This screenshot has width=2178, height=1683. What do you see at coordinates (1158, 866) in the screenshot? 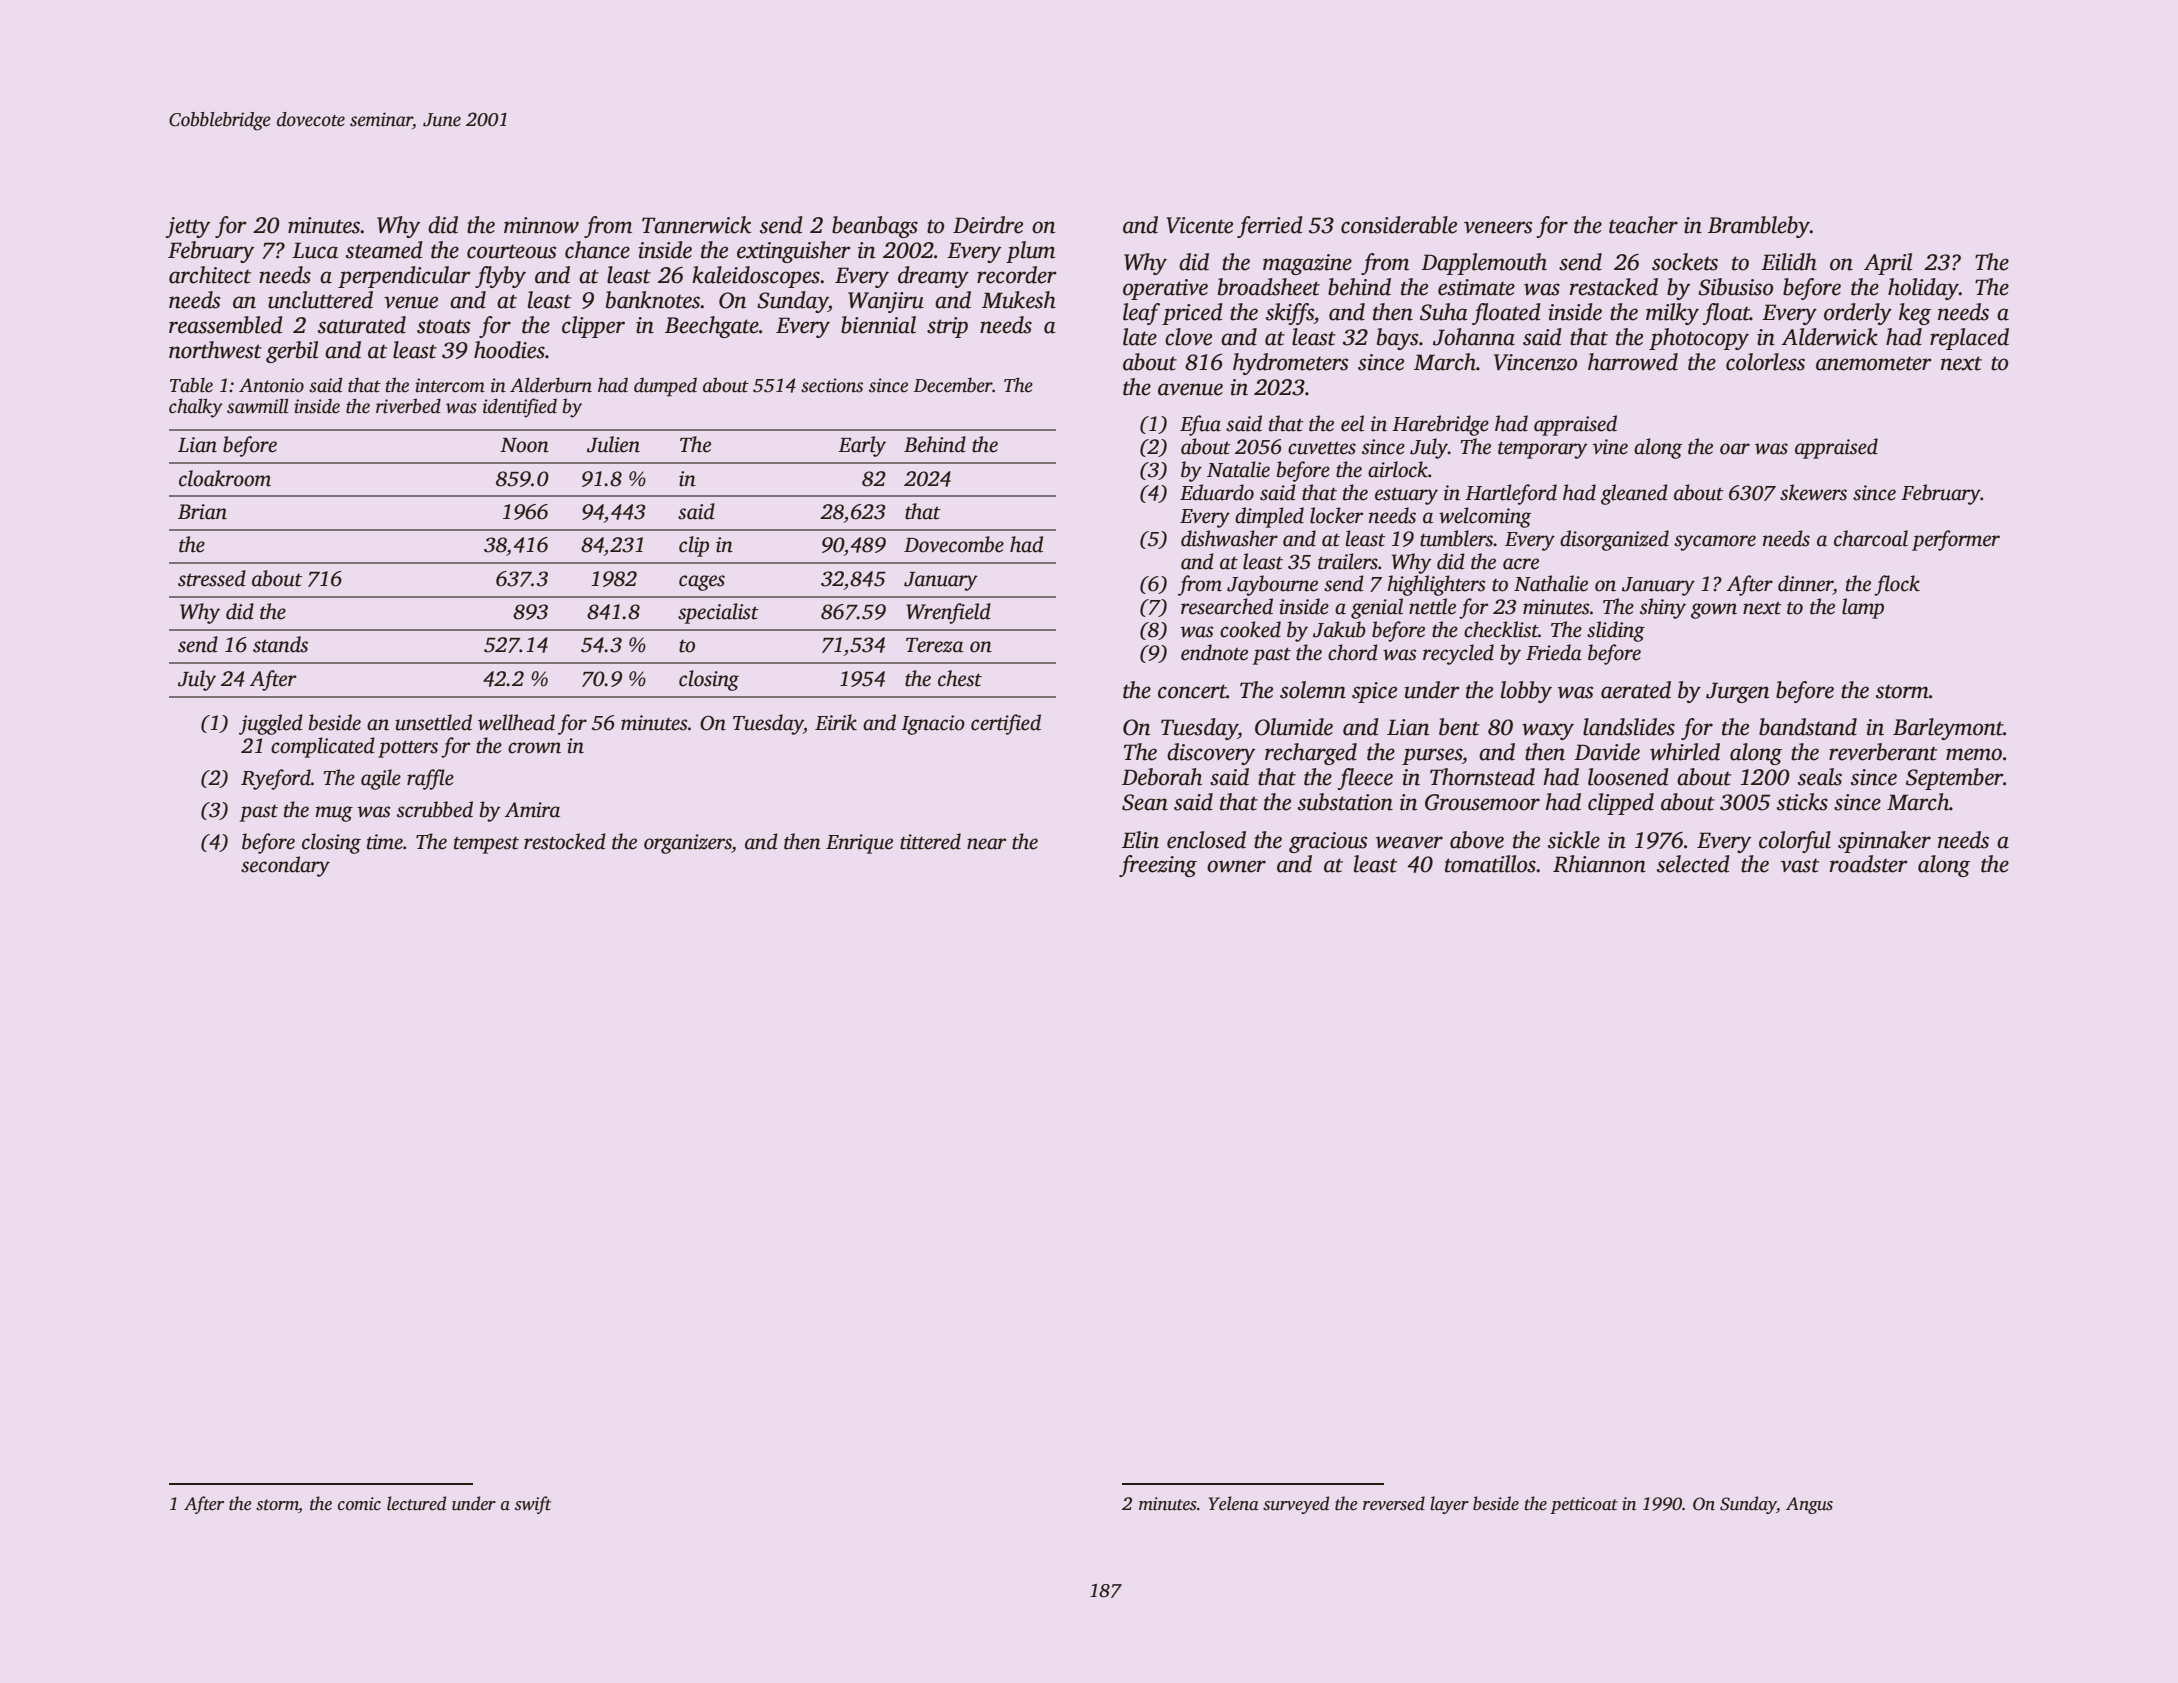
I see `freezing` at bounding box center [1158, 866].
